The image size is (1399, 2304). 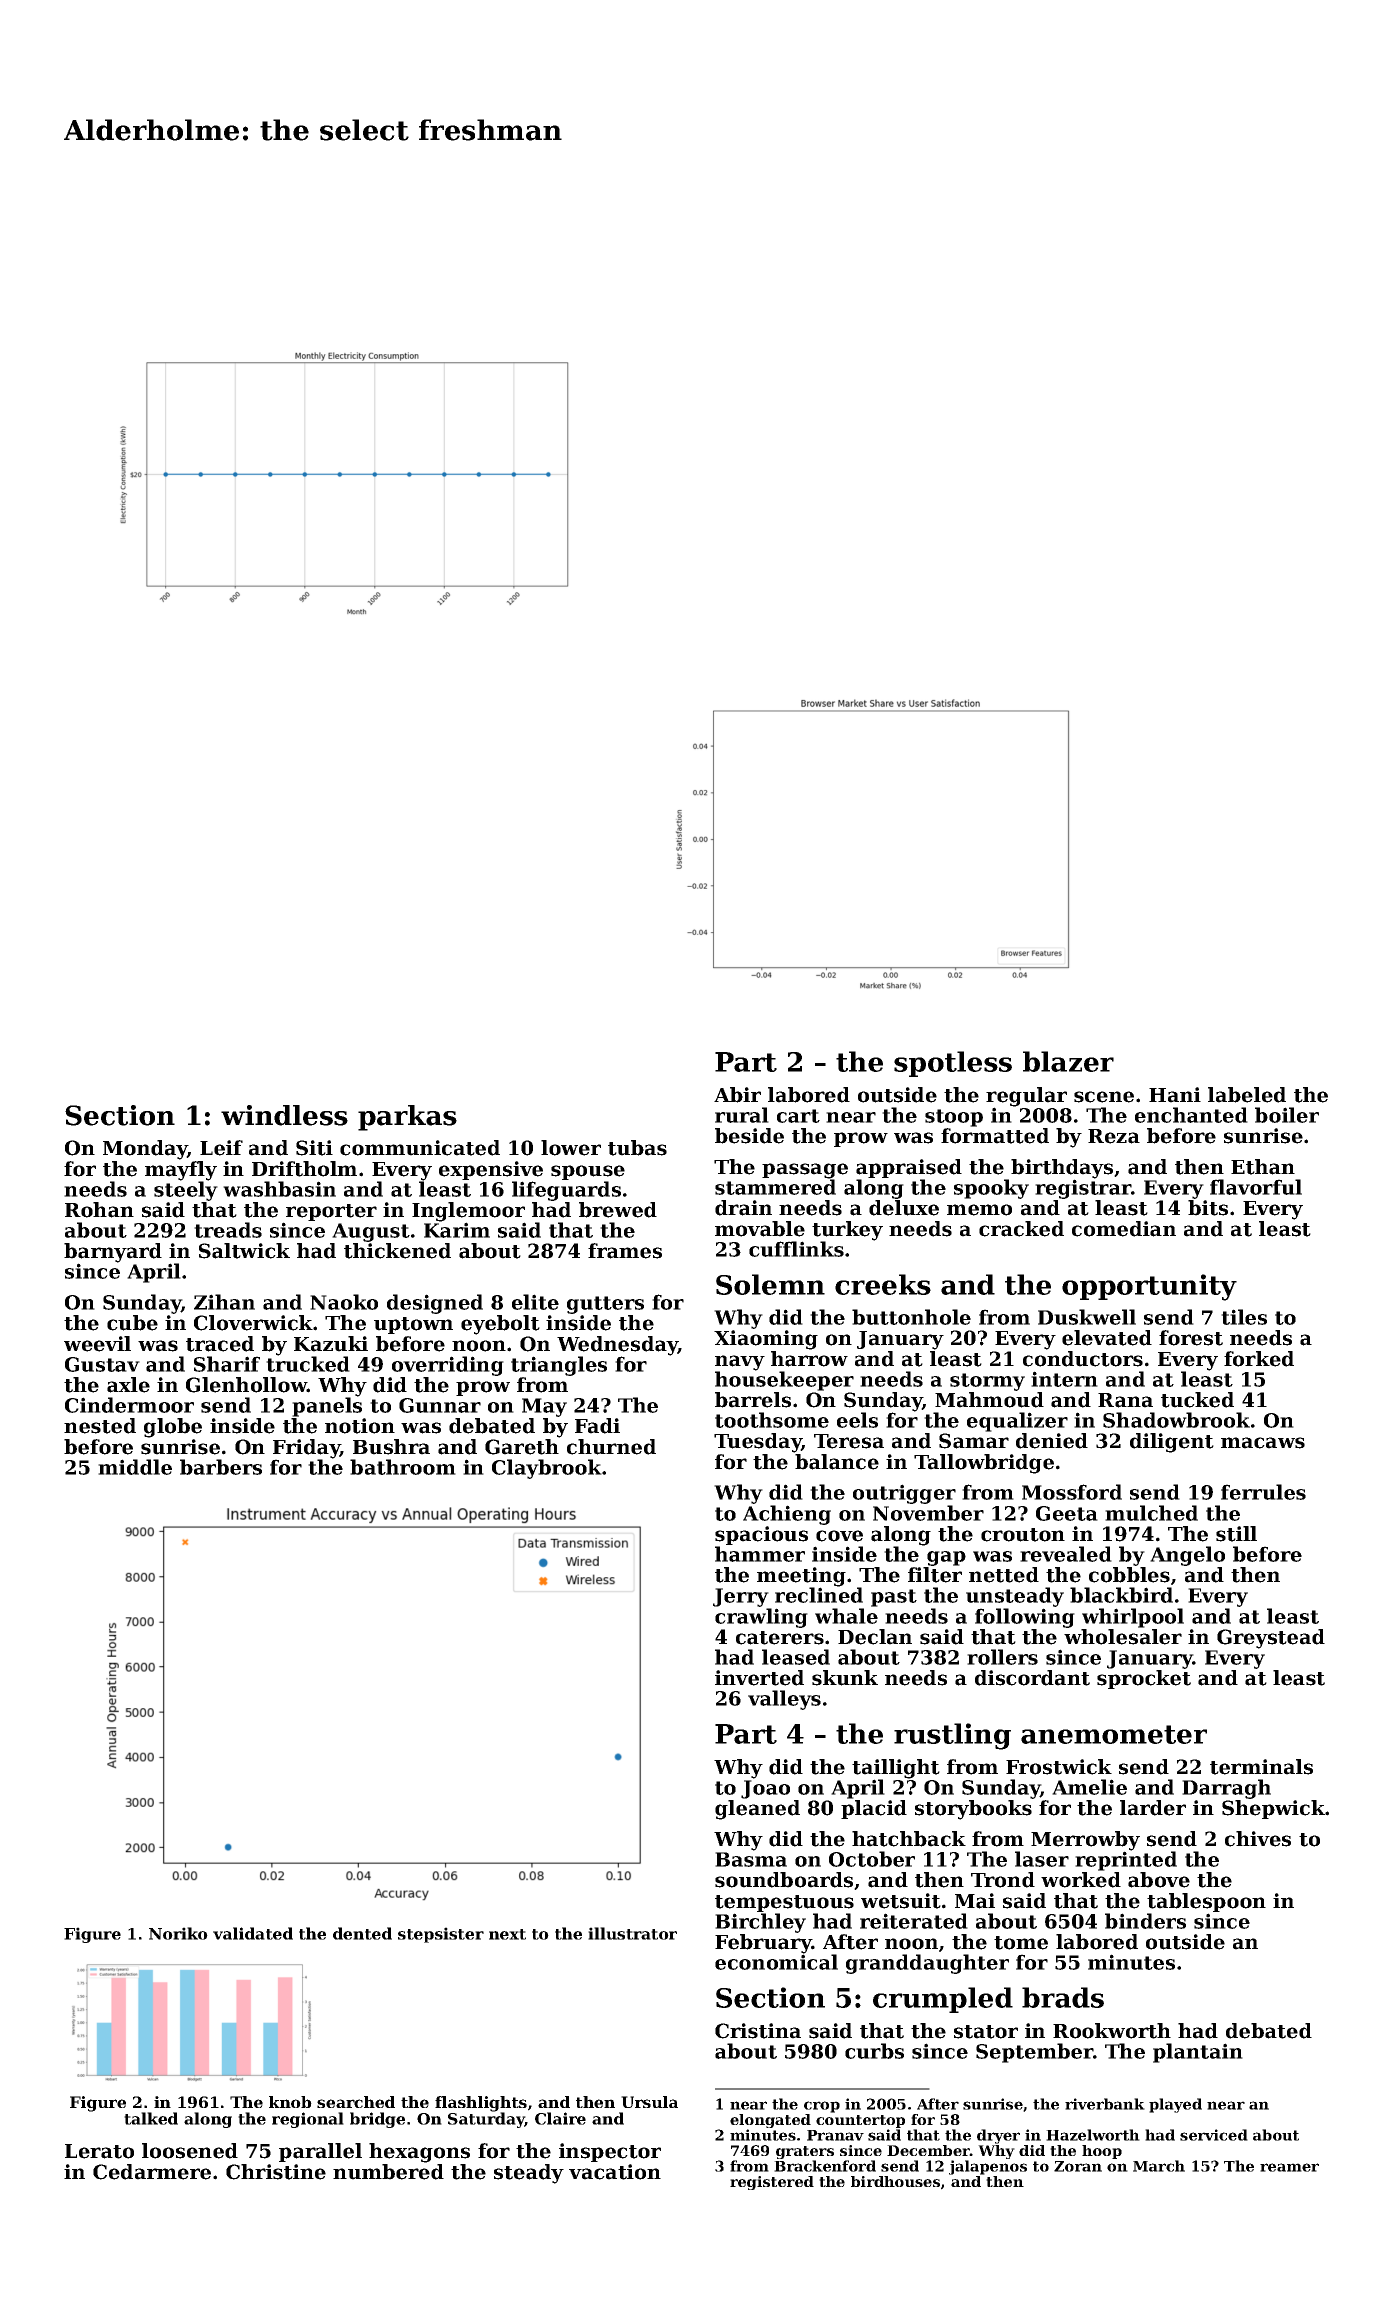 I want to click on Teresa, so click(x=849, y=1441).
